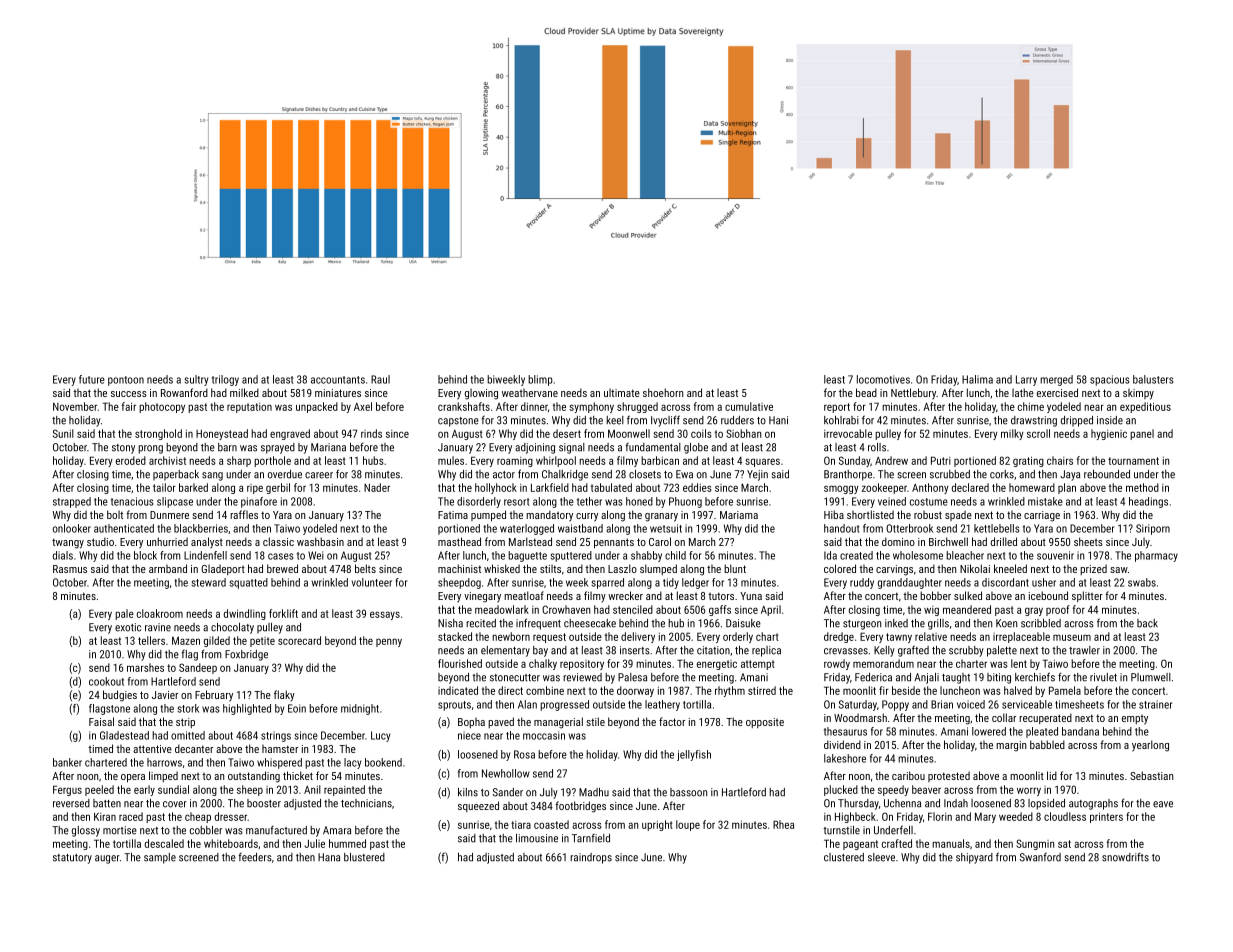  I want to click on omitted, so click(188, 735).
